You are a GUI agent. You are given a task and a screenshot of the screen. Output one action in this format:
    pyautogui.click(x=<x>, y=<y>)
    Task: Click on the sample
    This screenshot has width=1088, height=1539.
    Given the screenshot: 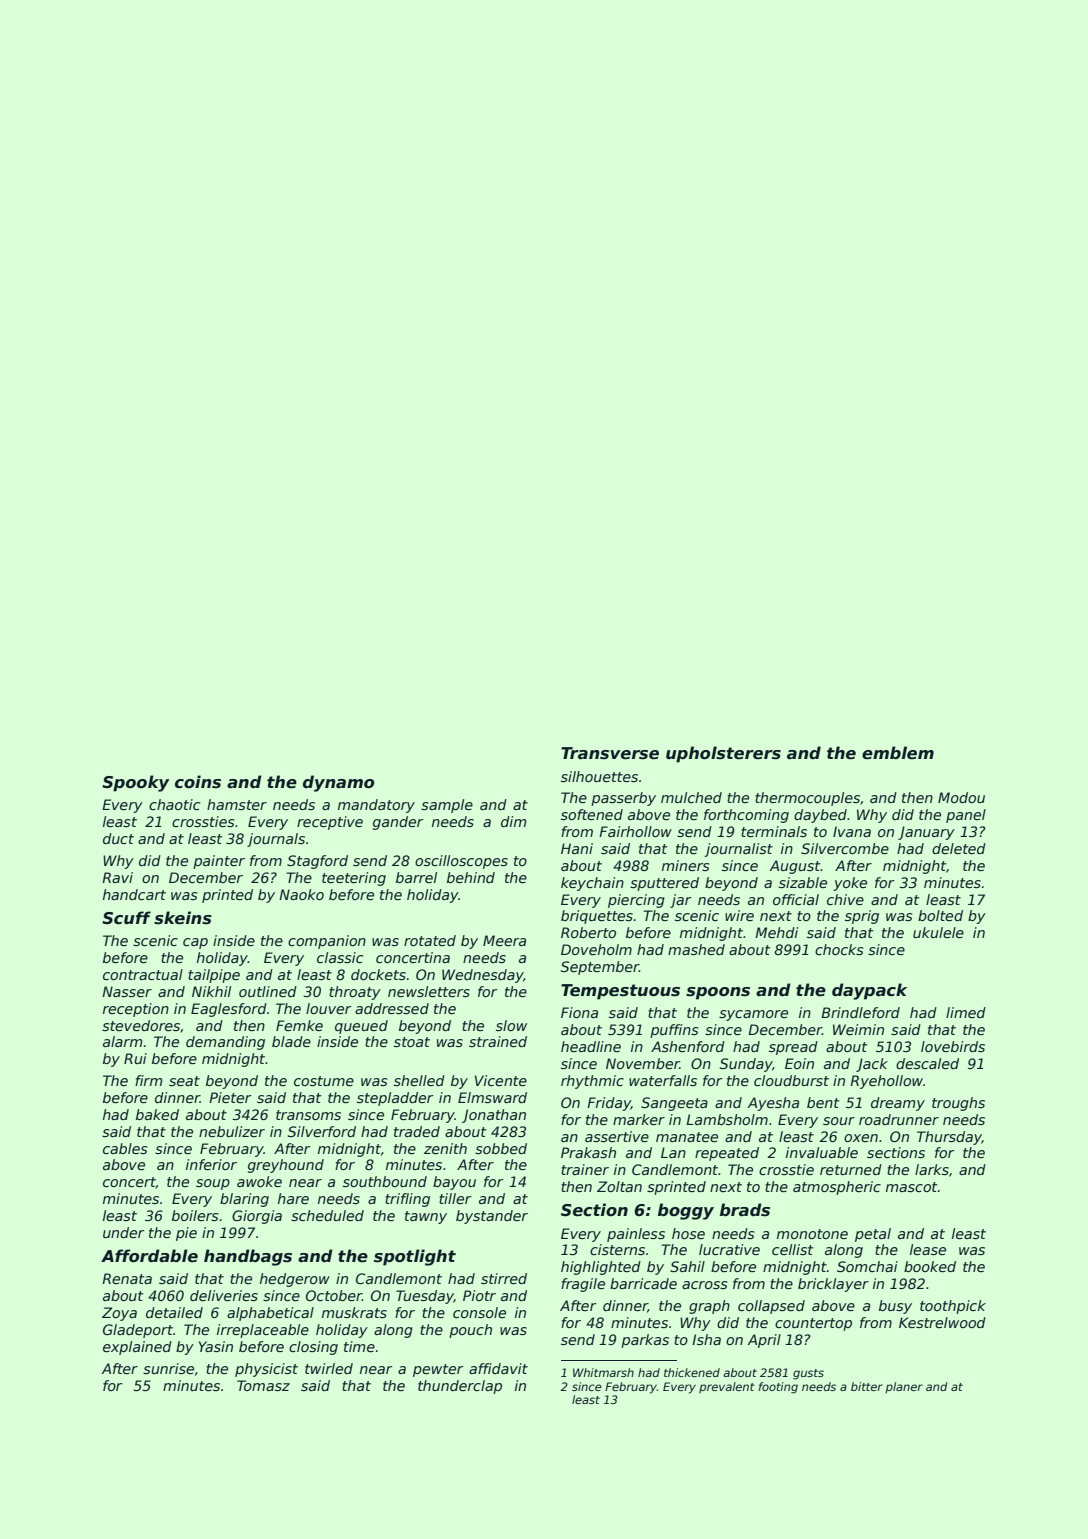 What is the action you would take?
    pyautogui.click(x=447, y=806)
